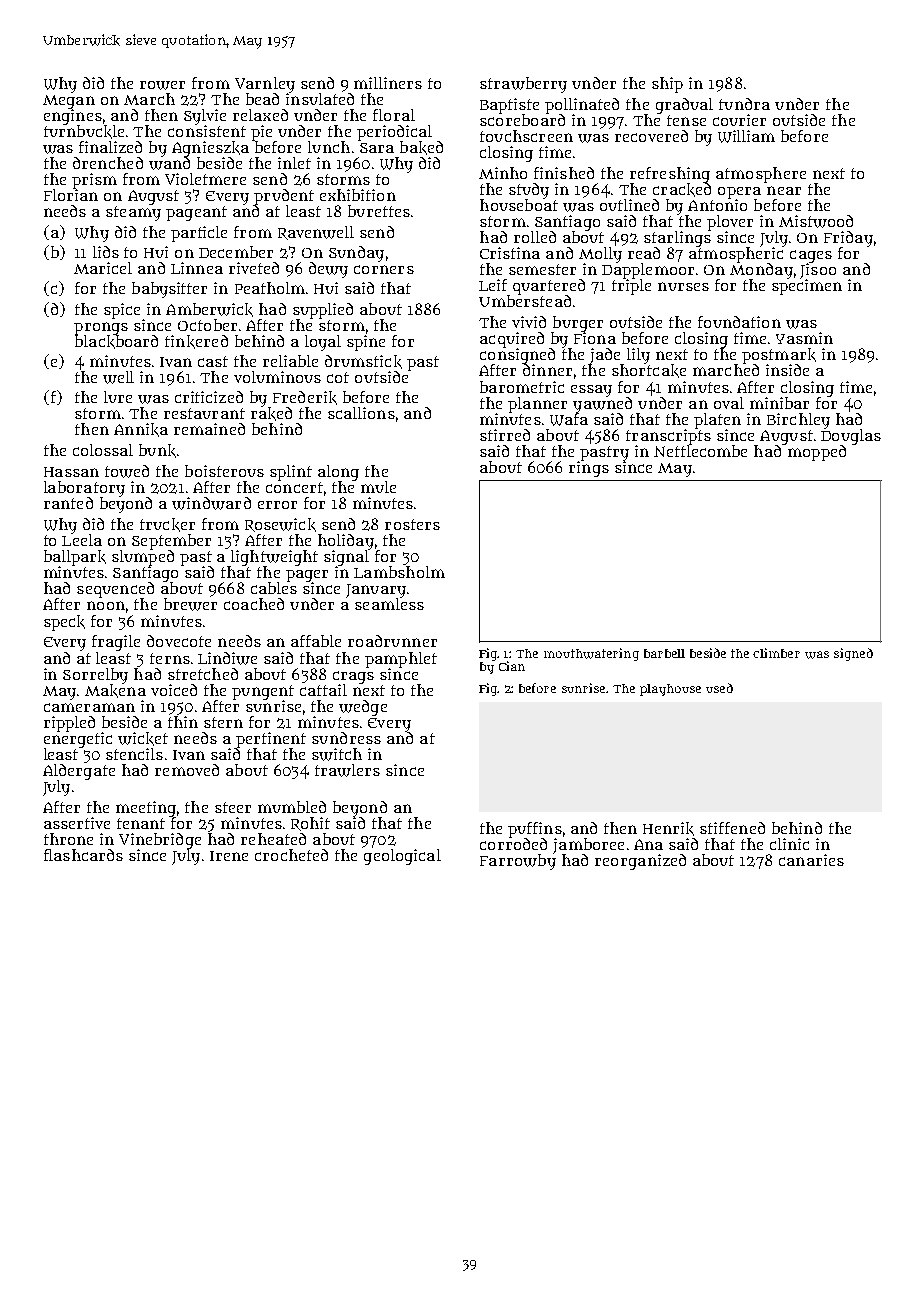 The height and width of the document is (1308, 924). I want to click on puffins, so click(535, 830).
